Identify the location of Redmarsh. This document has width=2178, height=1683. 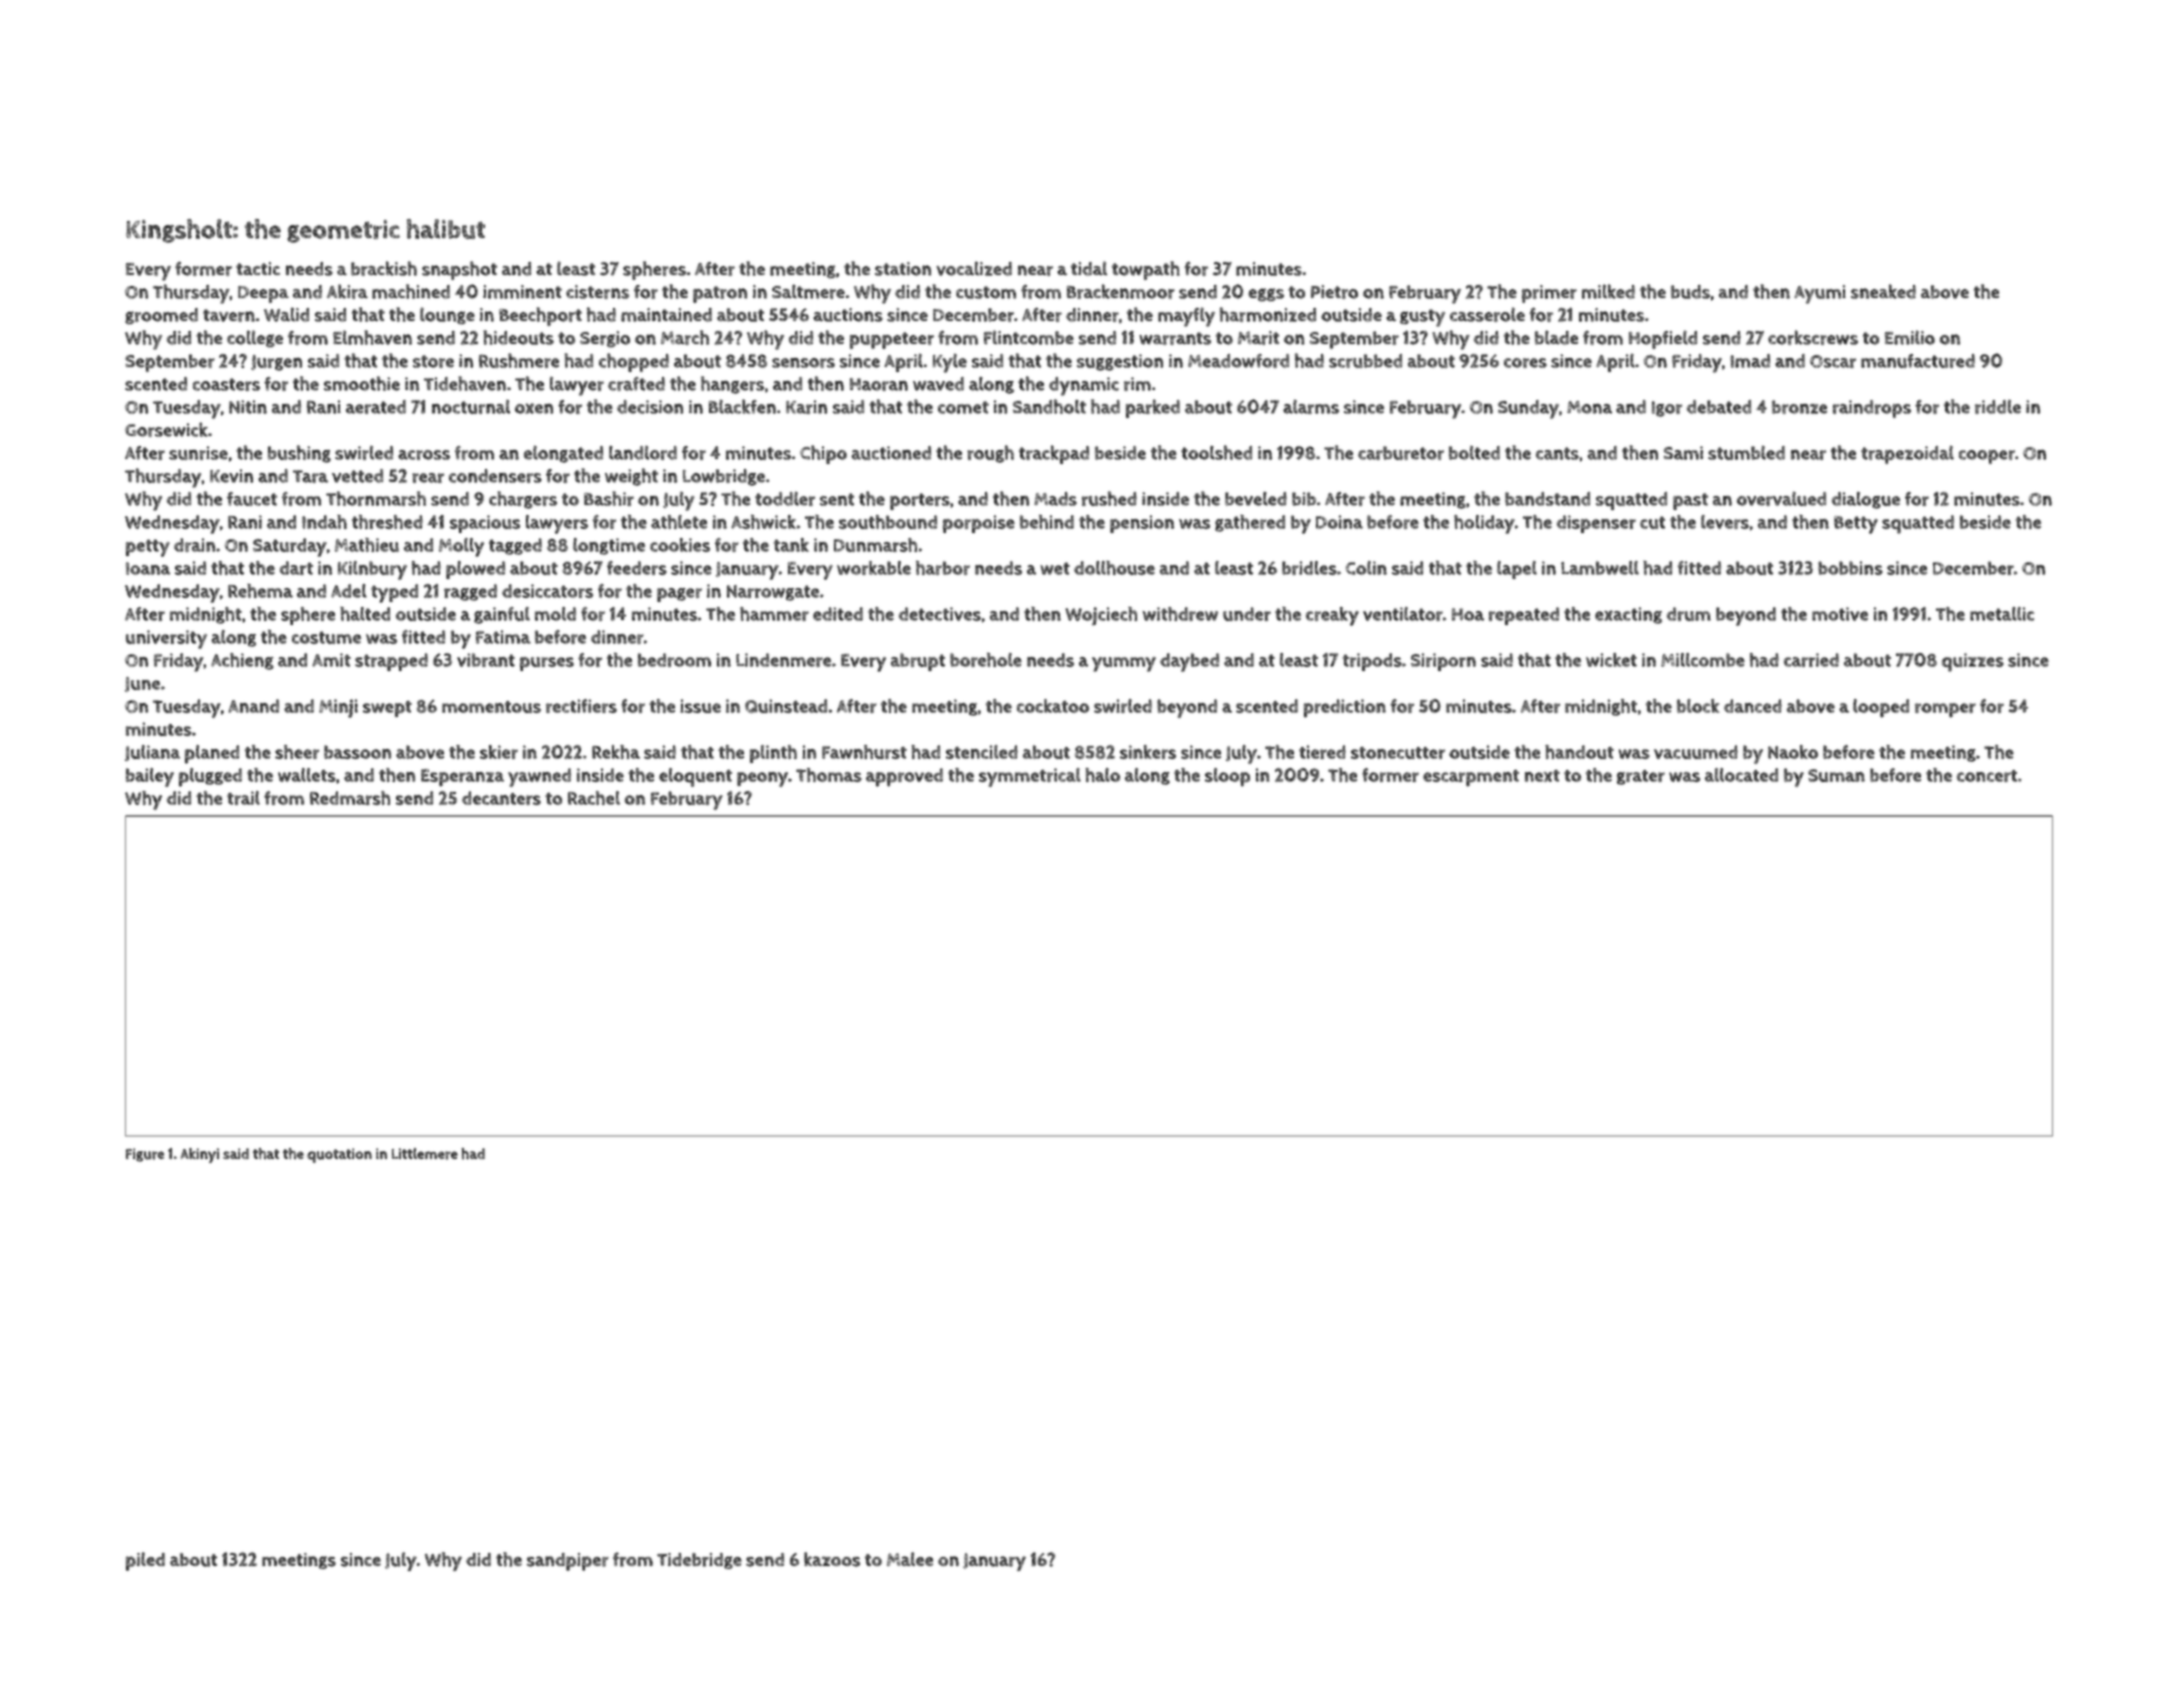
(350, 798).
